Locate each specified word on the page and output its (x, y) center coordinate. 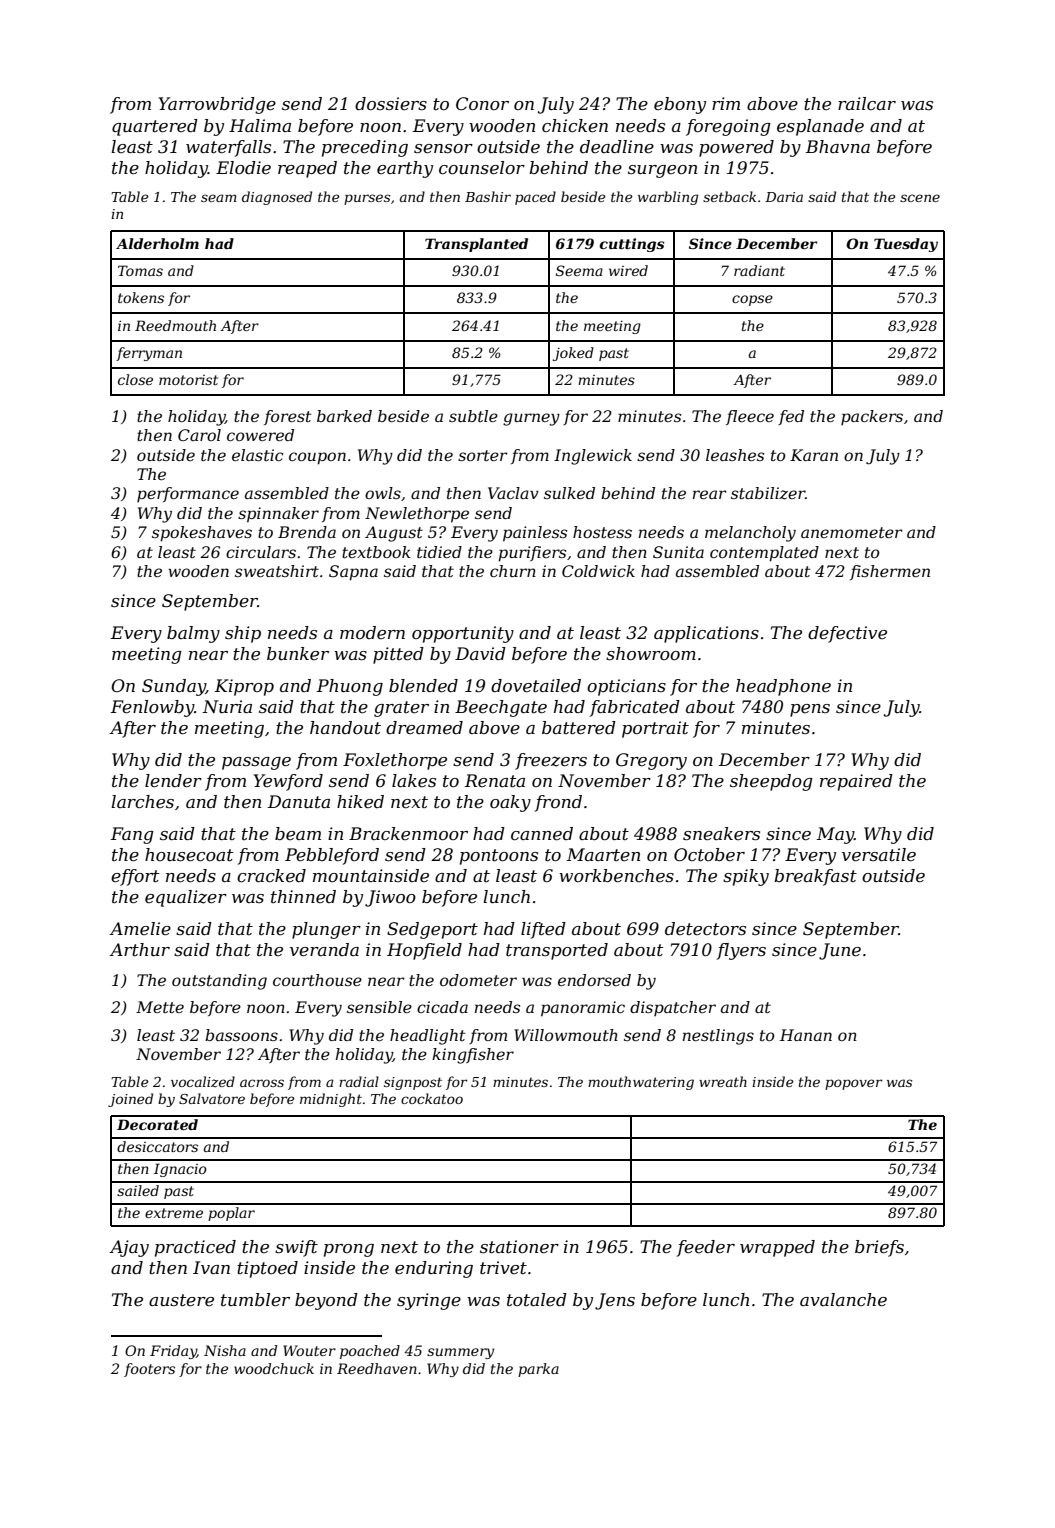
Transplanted (476, 245)
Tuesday (906, 245)
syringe (429, 1301)
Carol (199, 435)
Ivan (211, 1267)
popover (853, 1084)
